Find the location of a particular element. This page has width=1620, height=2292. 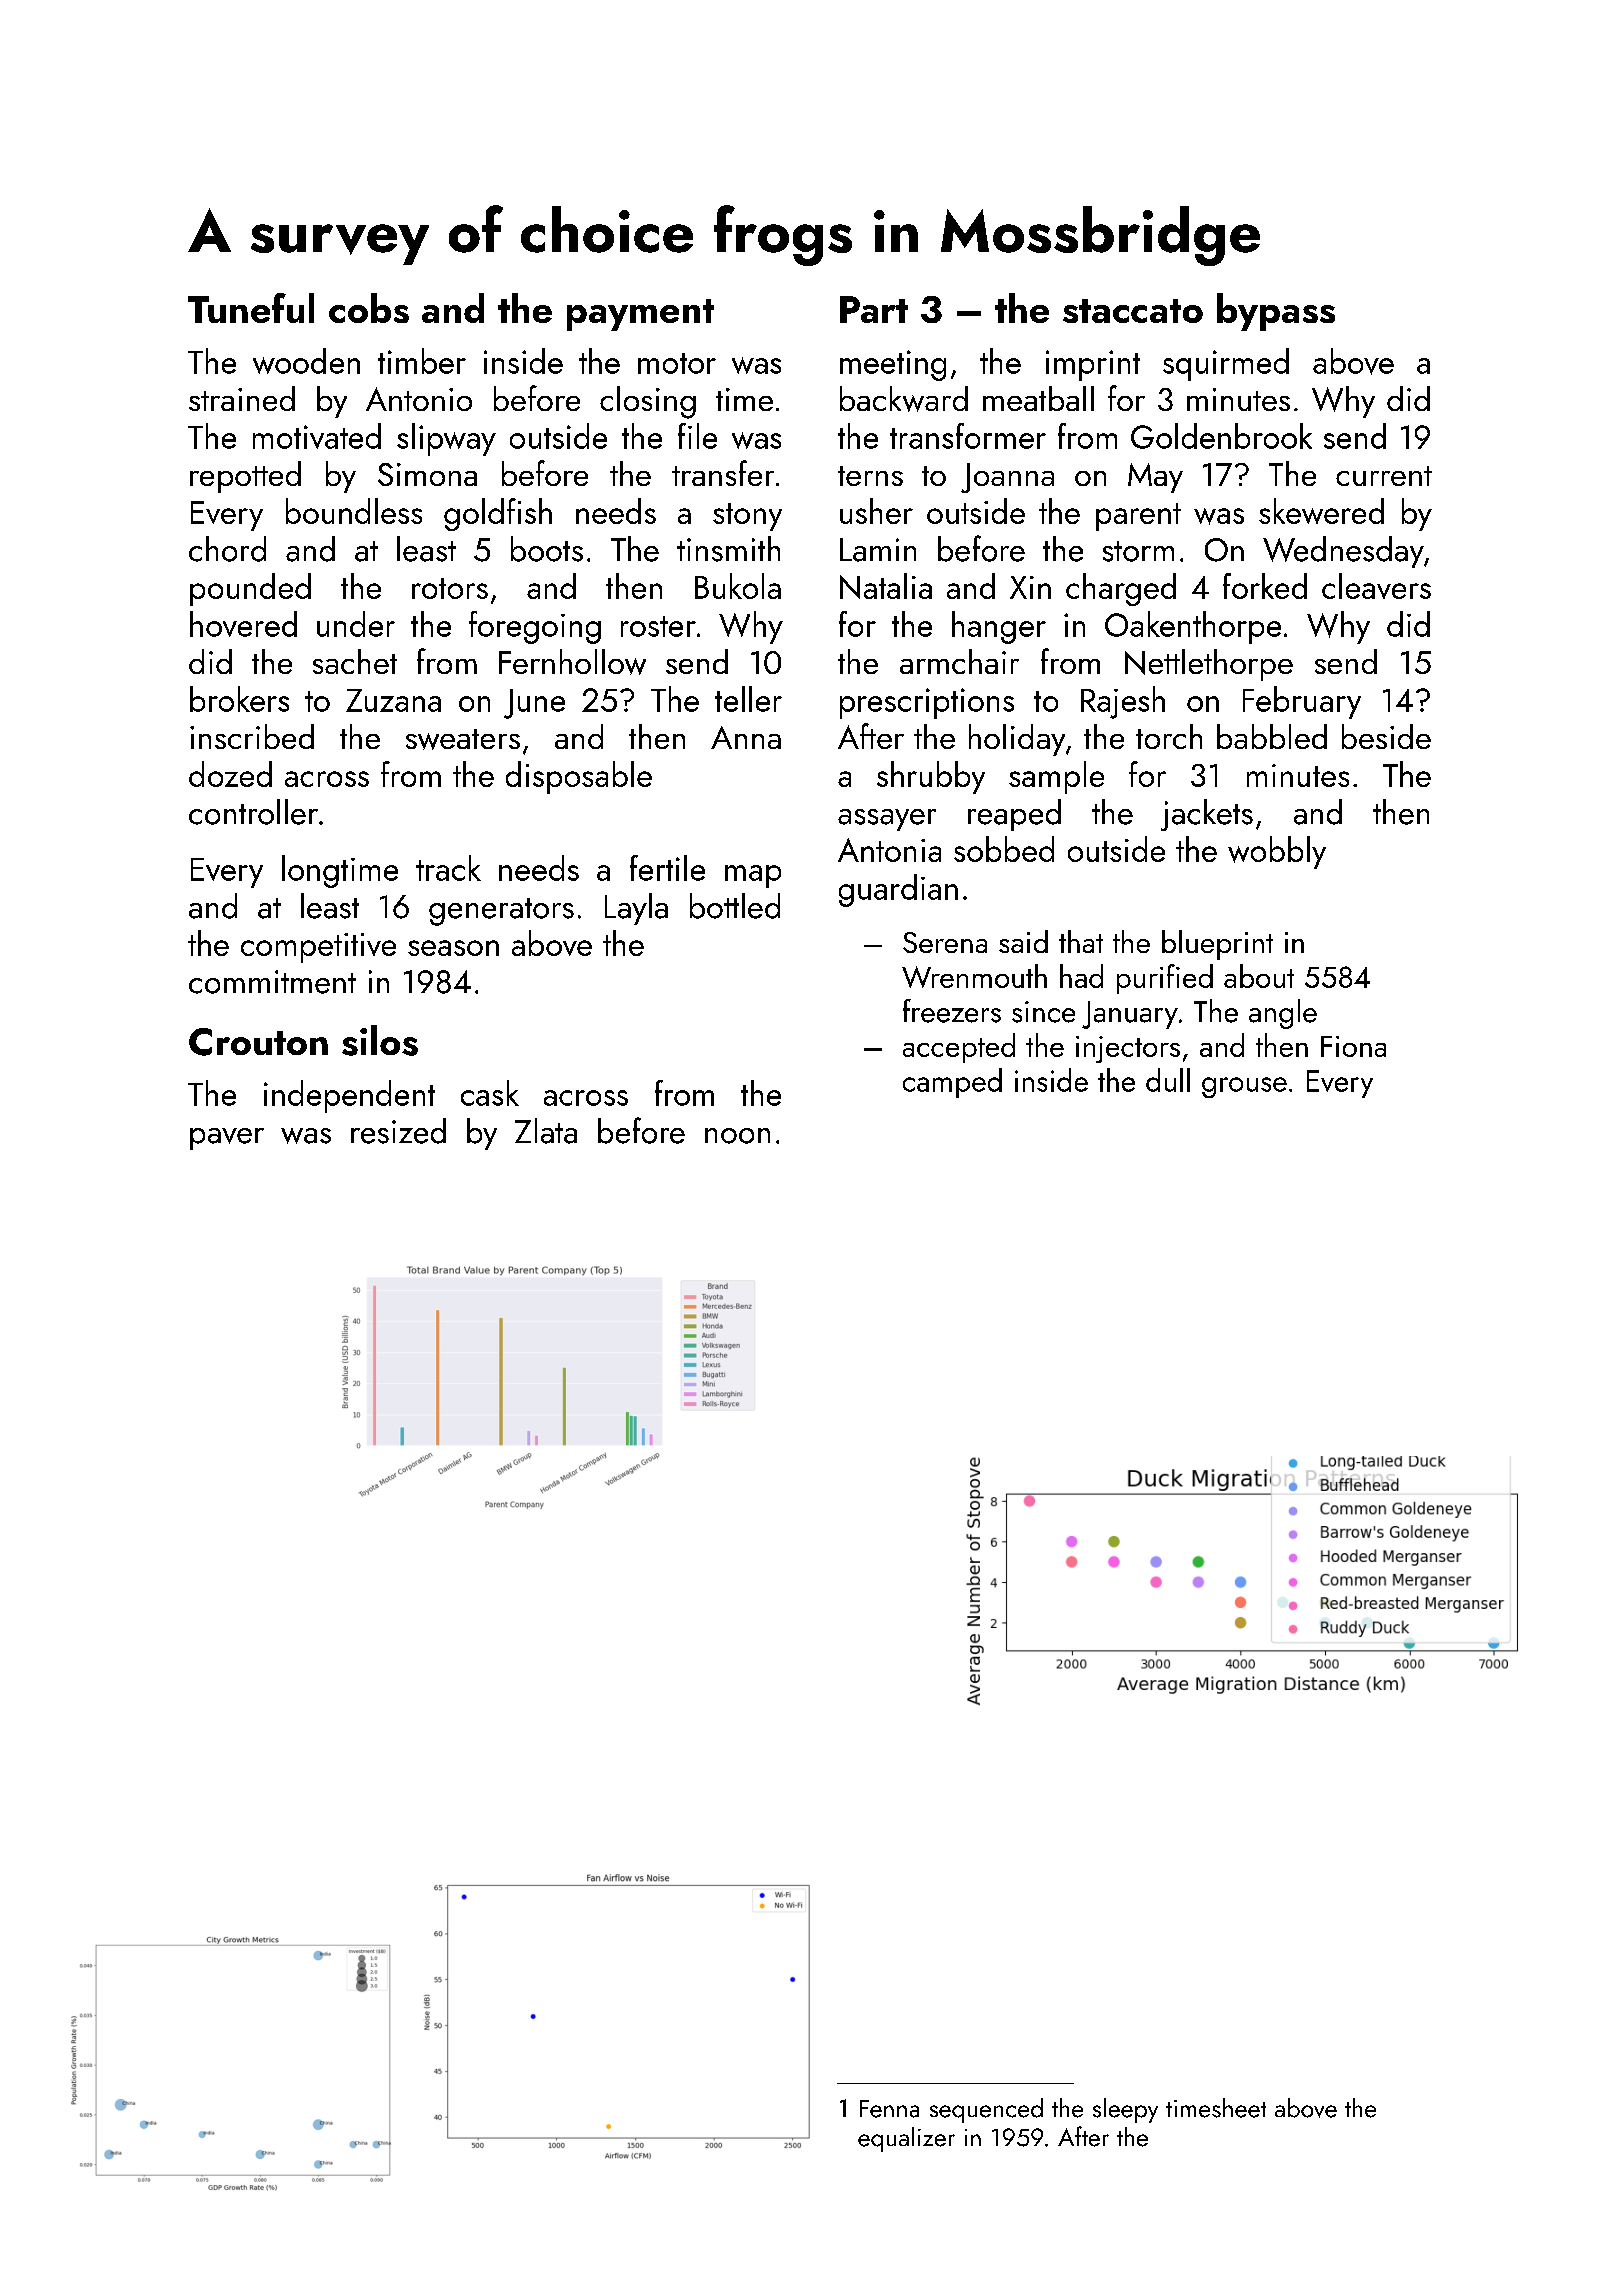

Tuneful is located at coordinates (251, 308).
